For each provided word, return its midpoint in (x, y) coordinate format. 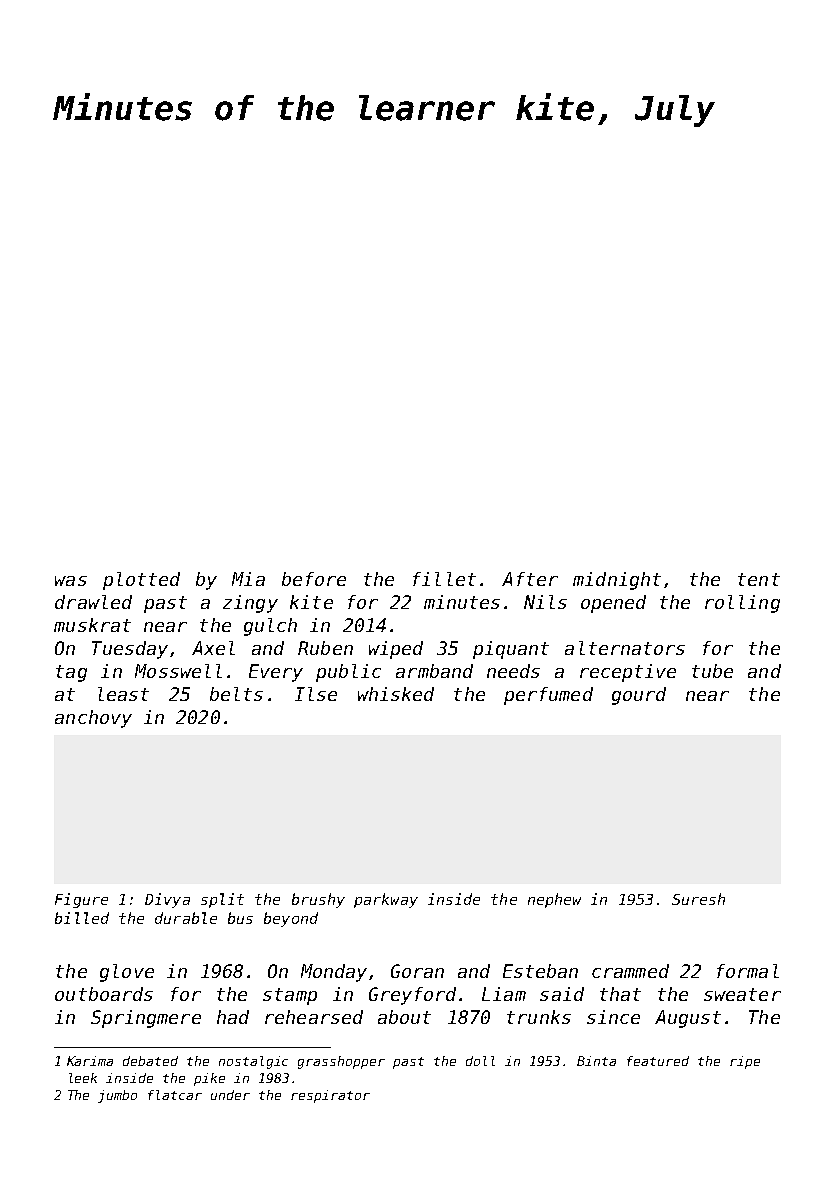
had (233, 1017)
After (530, 579)
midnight (617, 581)
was (71, 581)
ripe (745, 1062)
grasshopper (341, 1062)
